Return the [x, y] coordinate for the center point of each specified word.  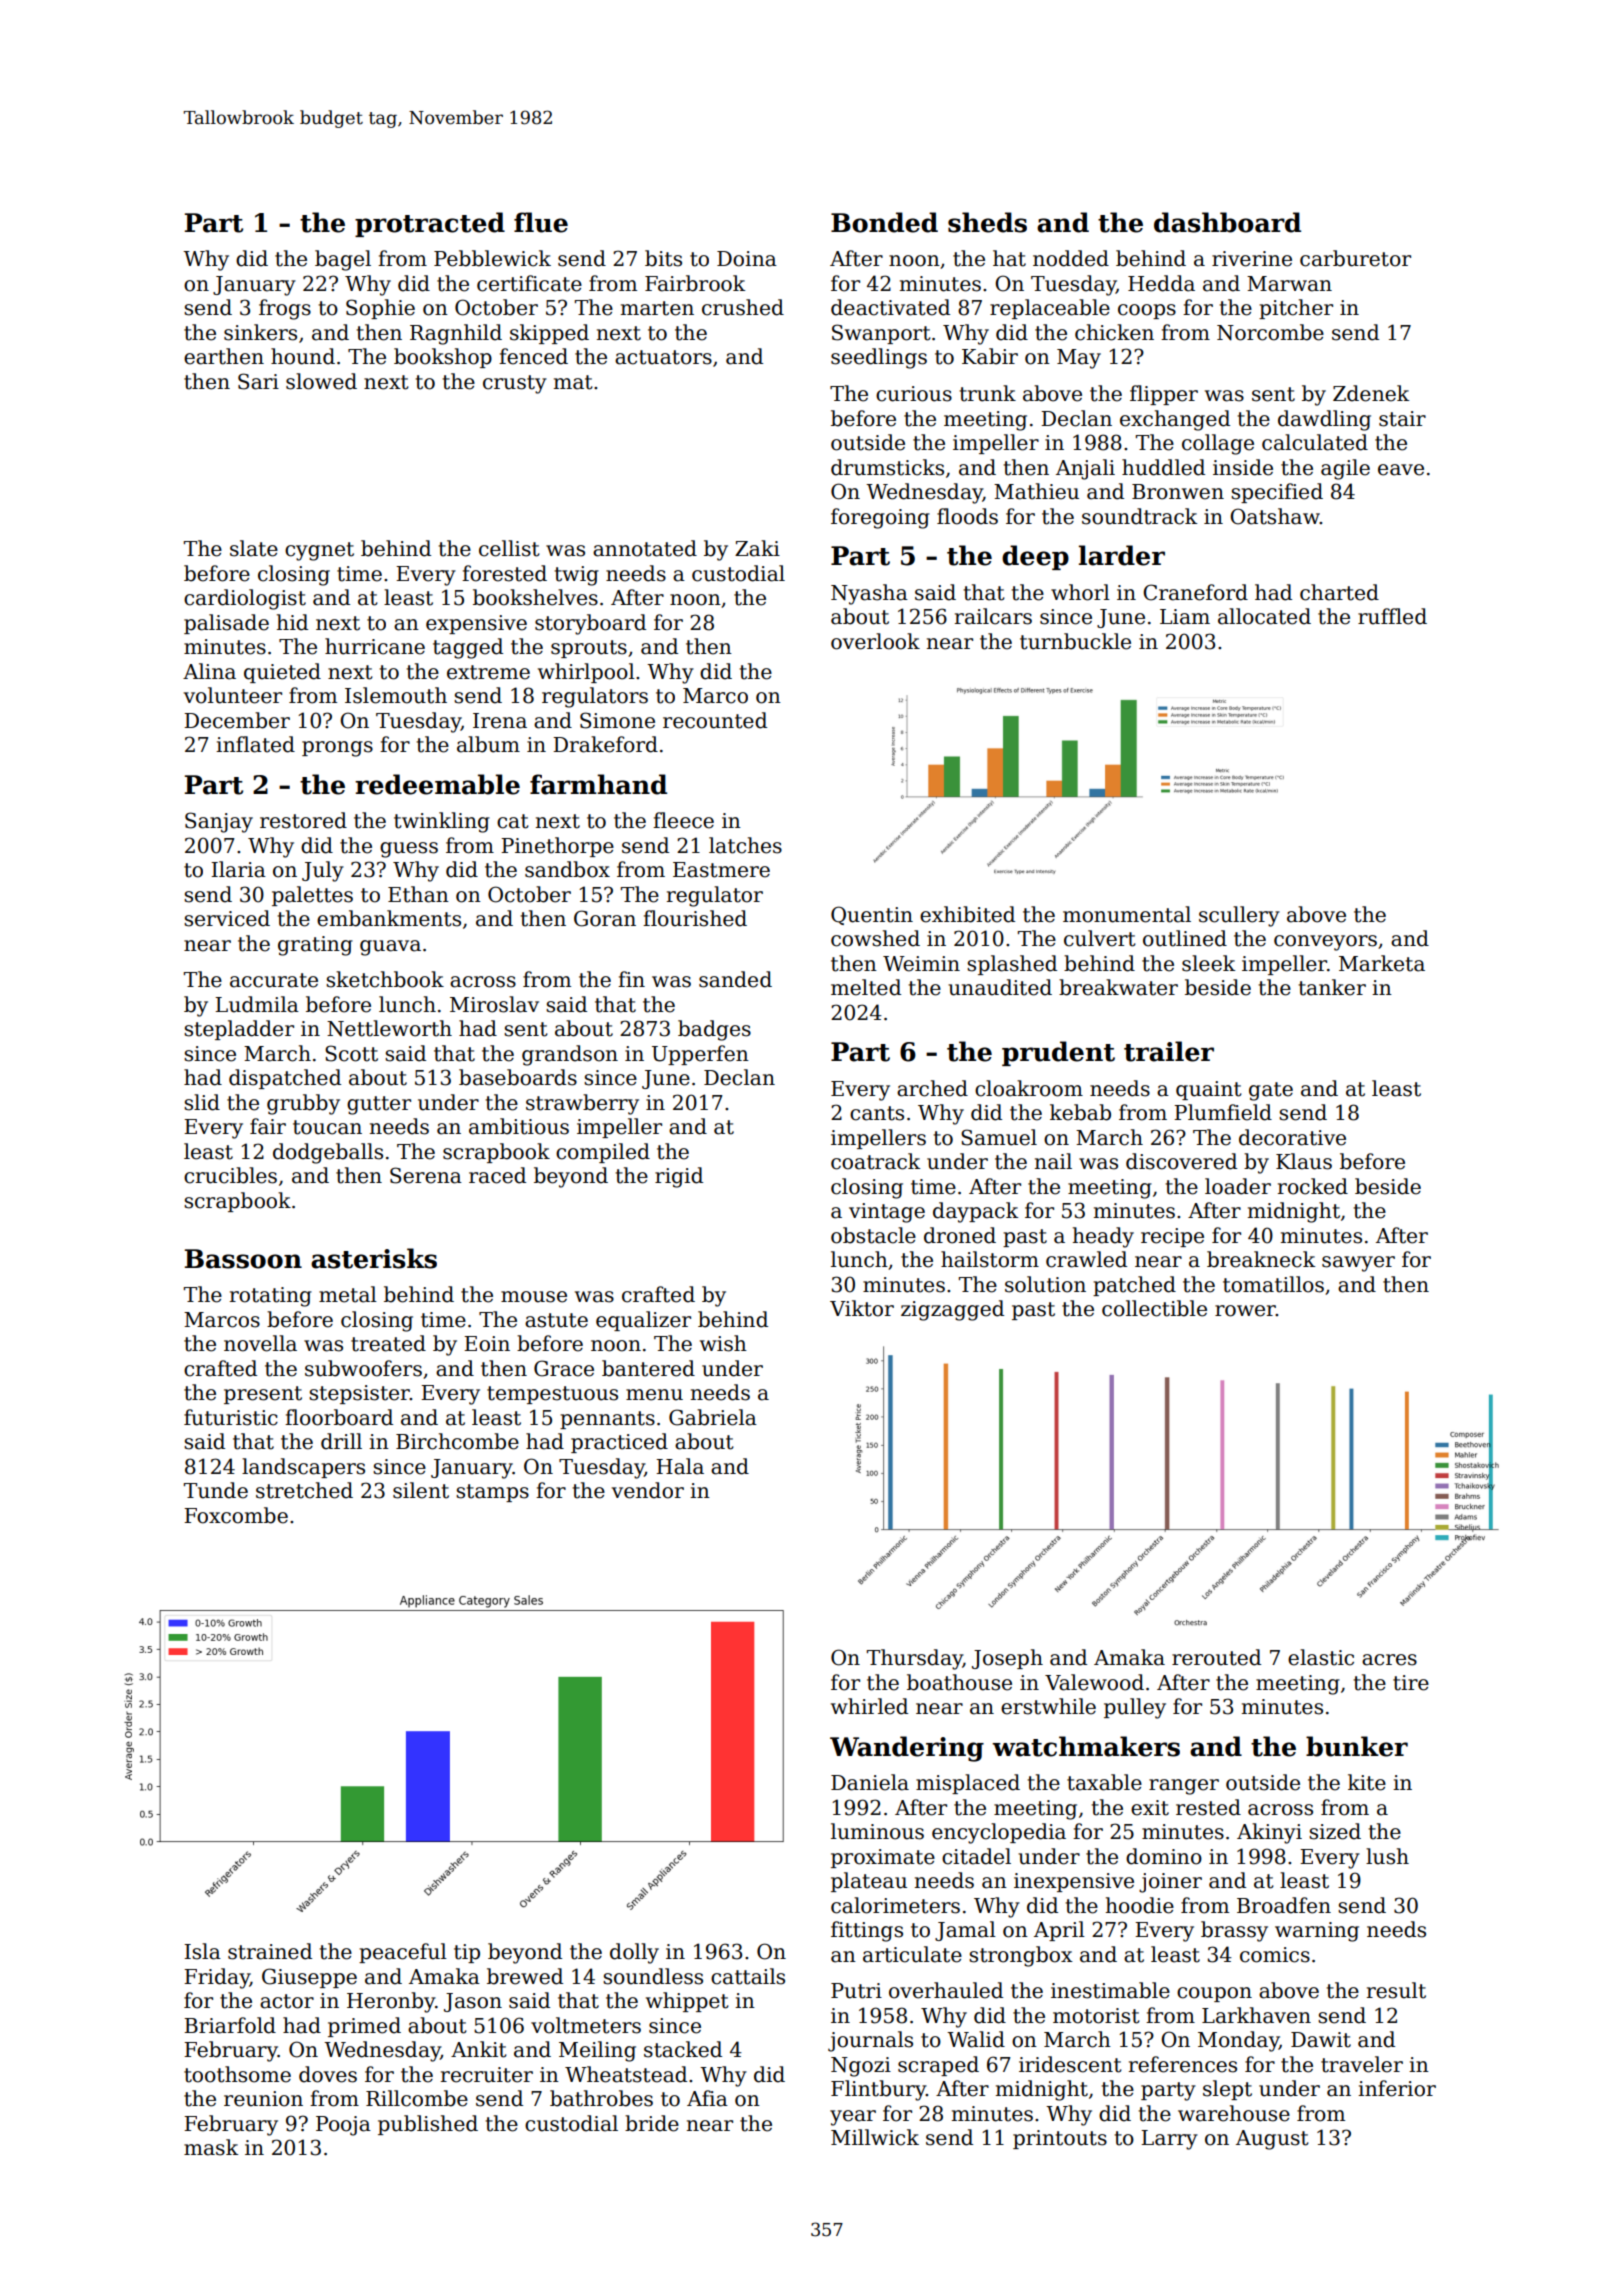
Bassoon [243, 1259]
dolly [634, 1953]
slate [254, 548]
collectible [1154, 1308]
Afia [707, 2098]
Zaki [757, 548]
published [428, 2125]
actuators [663, 357]
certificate [529, 283]
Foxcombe [236, 1515]
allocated [1264, 616]
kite [1367, 1782]
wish [723, 1343]
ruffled [1392, 616]
